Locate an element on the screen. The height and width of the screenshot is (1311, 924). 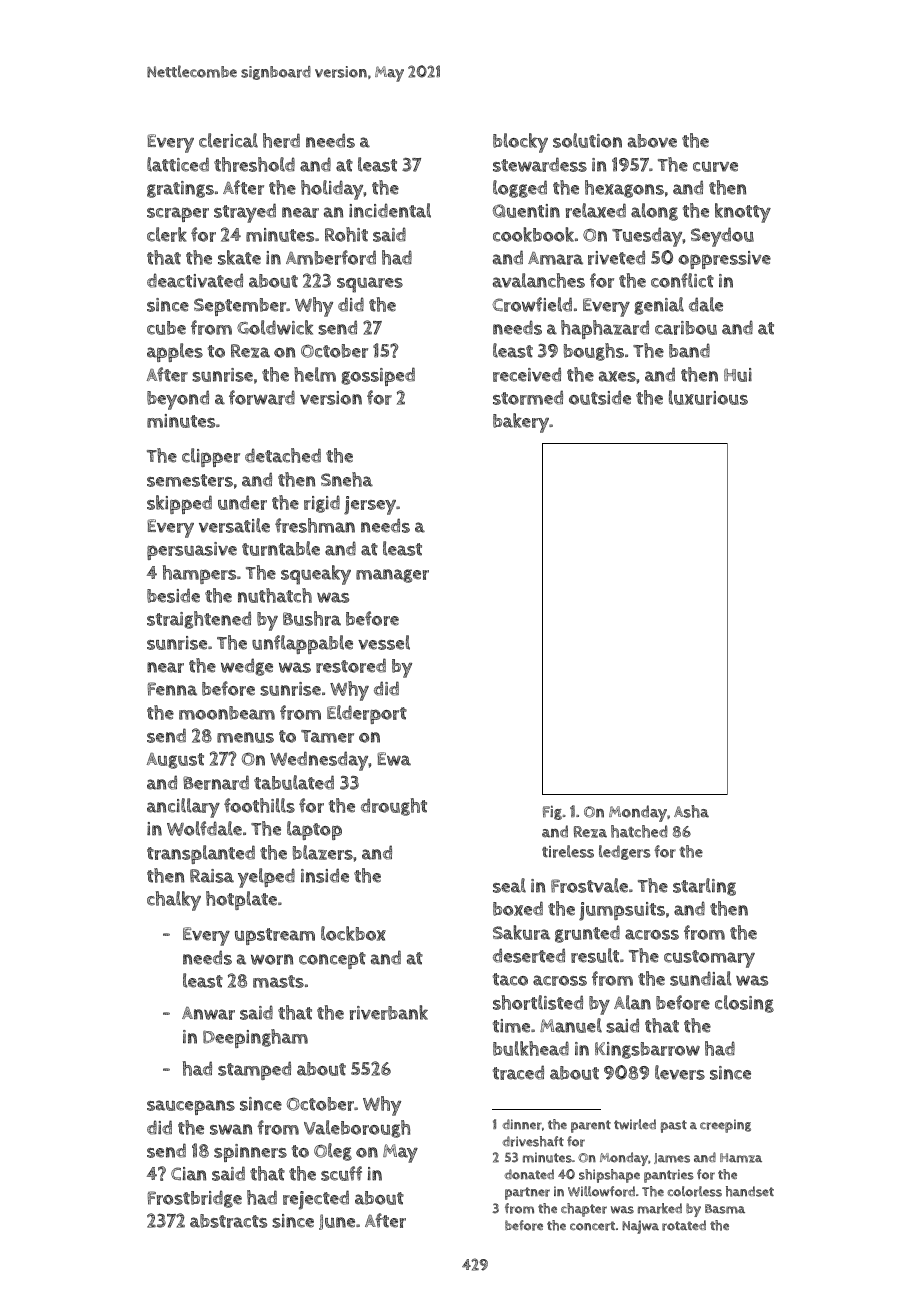
Amara is located at coordinates (555, 258).
